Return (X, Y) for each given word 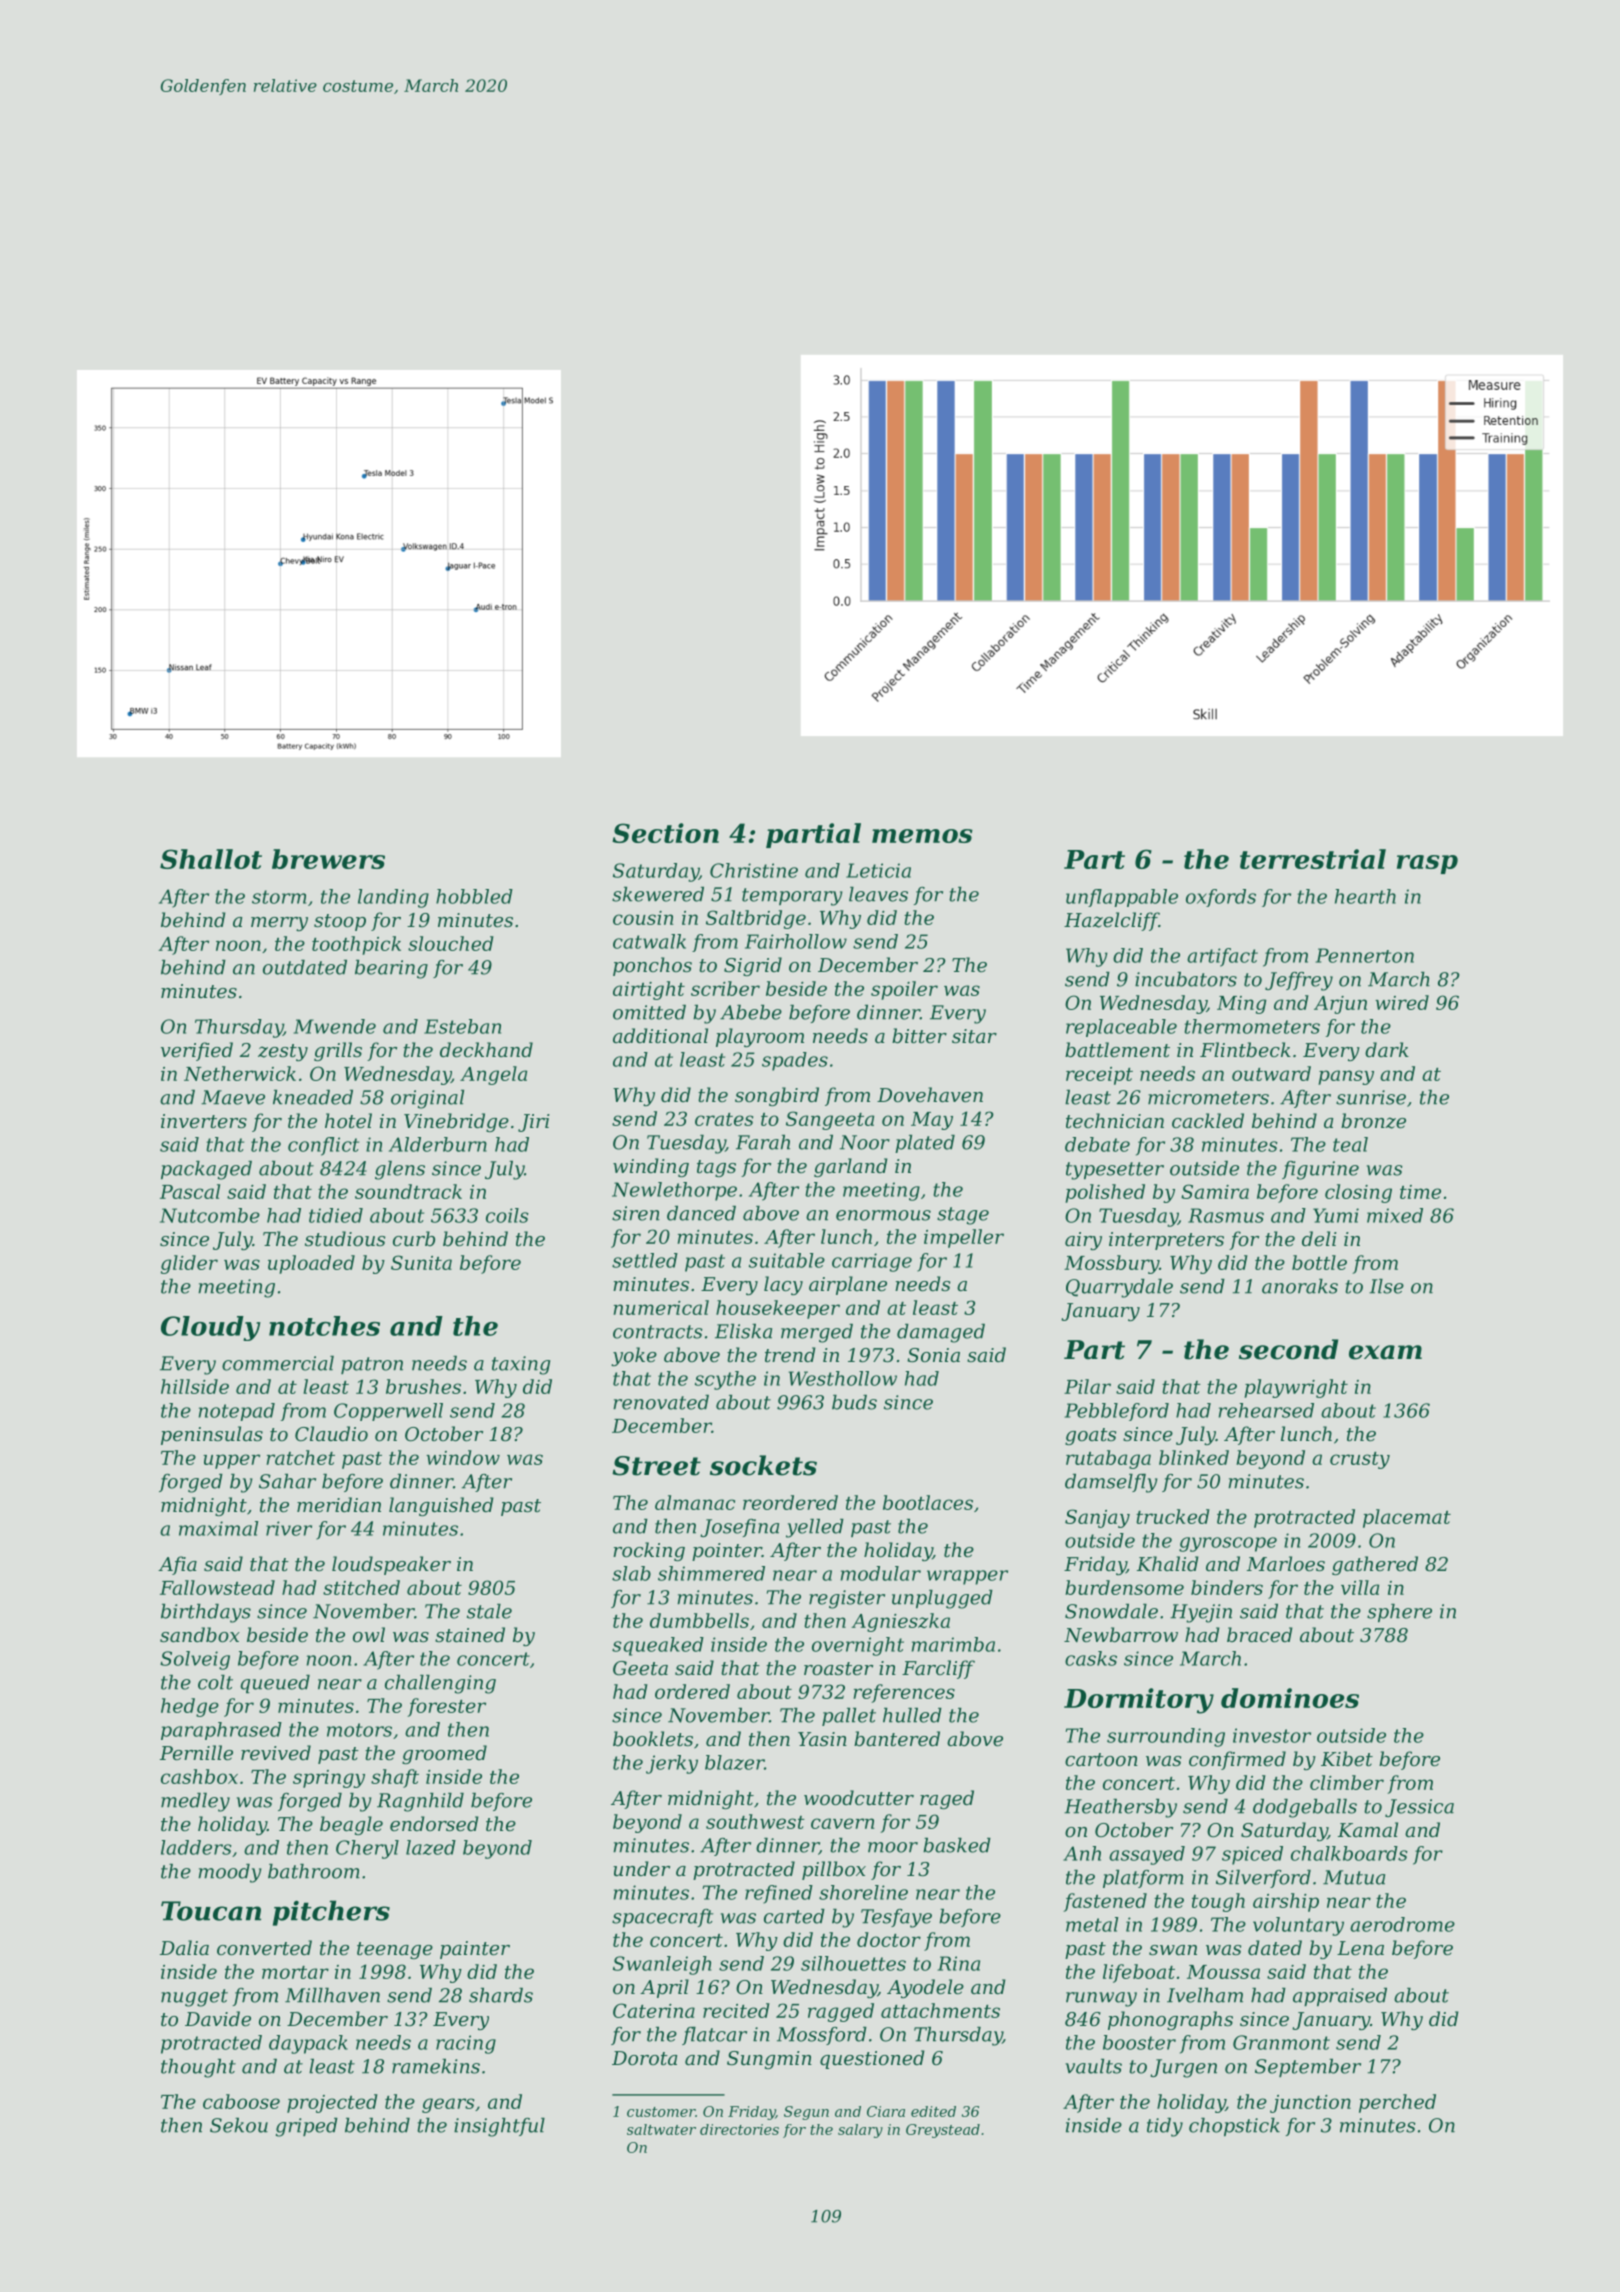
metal (1092, 1924)
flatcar (714, 2036)
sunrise (1371, 1097)
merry (279, 924)
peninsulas (212, 1435)
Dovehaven (930, 1094)
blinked (1194, 1457)
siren (636, 1213)
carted (794, 1916)
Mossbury (1111, 1264)
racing (466, 2044)
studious (345, 1238)
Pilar (1087, 1386)
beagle (351, 1825)
